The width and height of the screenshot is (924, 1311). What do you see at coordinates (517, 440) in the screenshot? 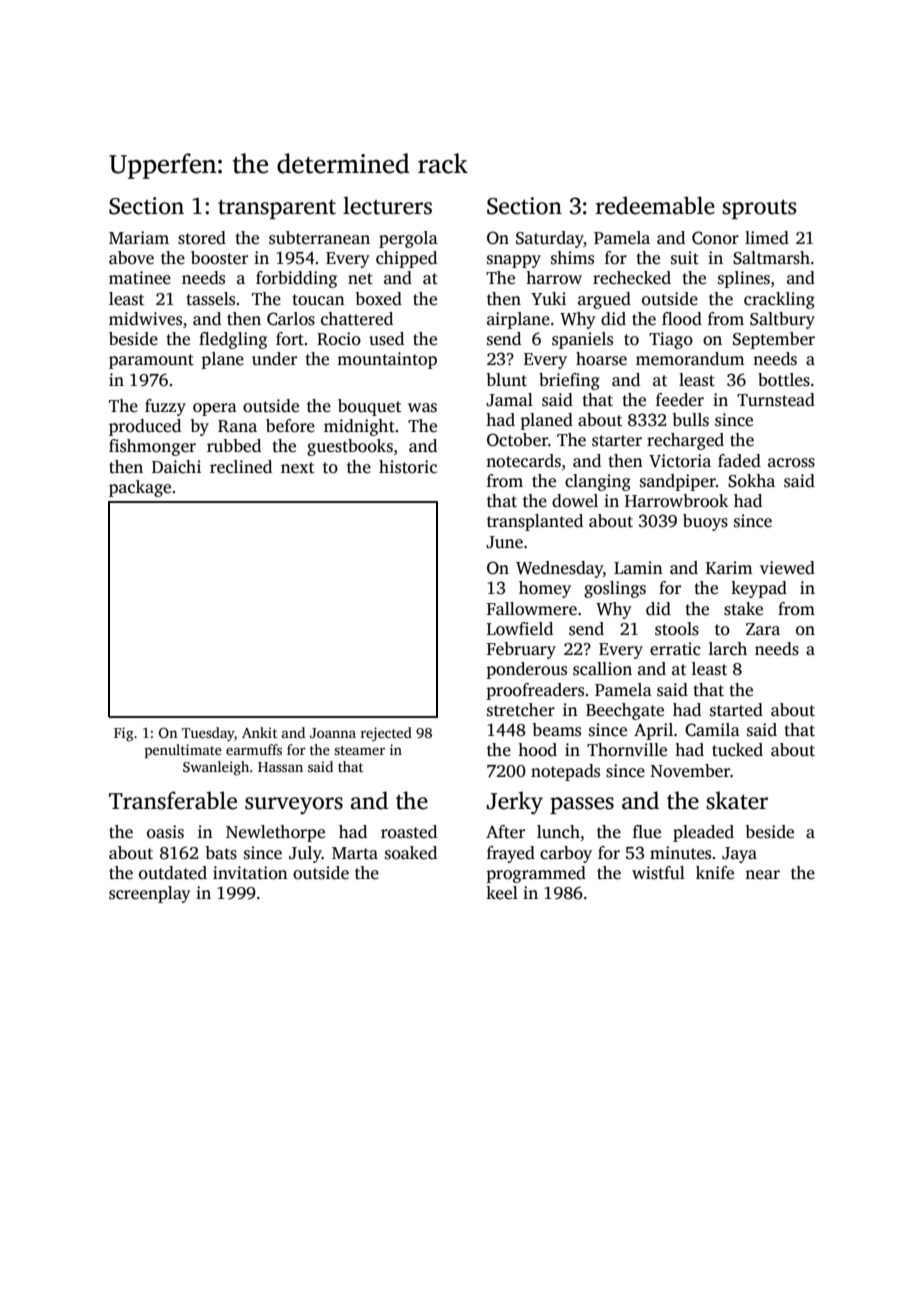
I see `October` at bounding box center [517, 440].
